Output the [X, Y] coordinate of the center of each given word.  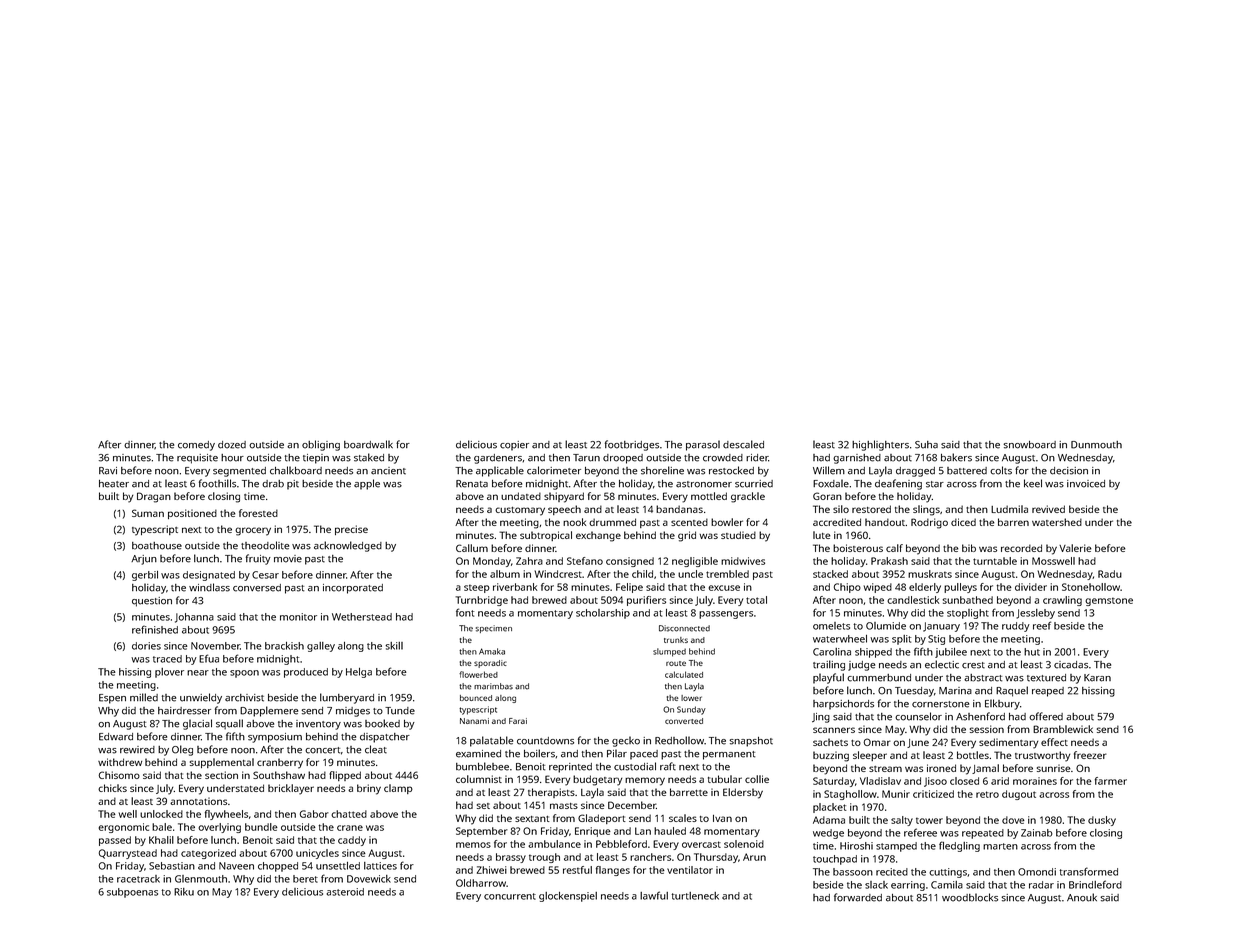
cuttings [948, 873]
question [152, 602]
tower [929, 820]
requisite [197, 459]
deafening [898, 484]
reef [1042, 625]
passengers [726, 615]
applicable [500, 471]
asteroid [345, 892]
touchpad [835, 860]
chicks [112, 788]
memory [645, 781]
